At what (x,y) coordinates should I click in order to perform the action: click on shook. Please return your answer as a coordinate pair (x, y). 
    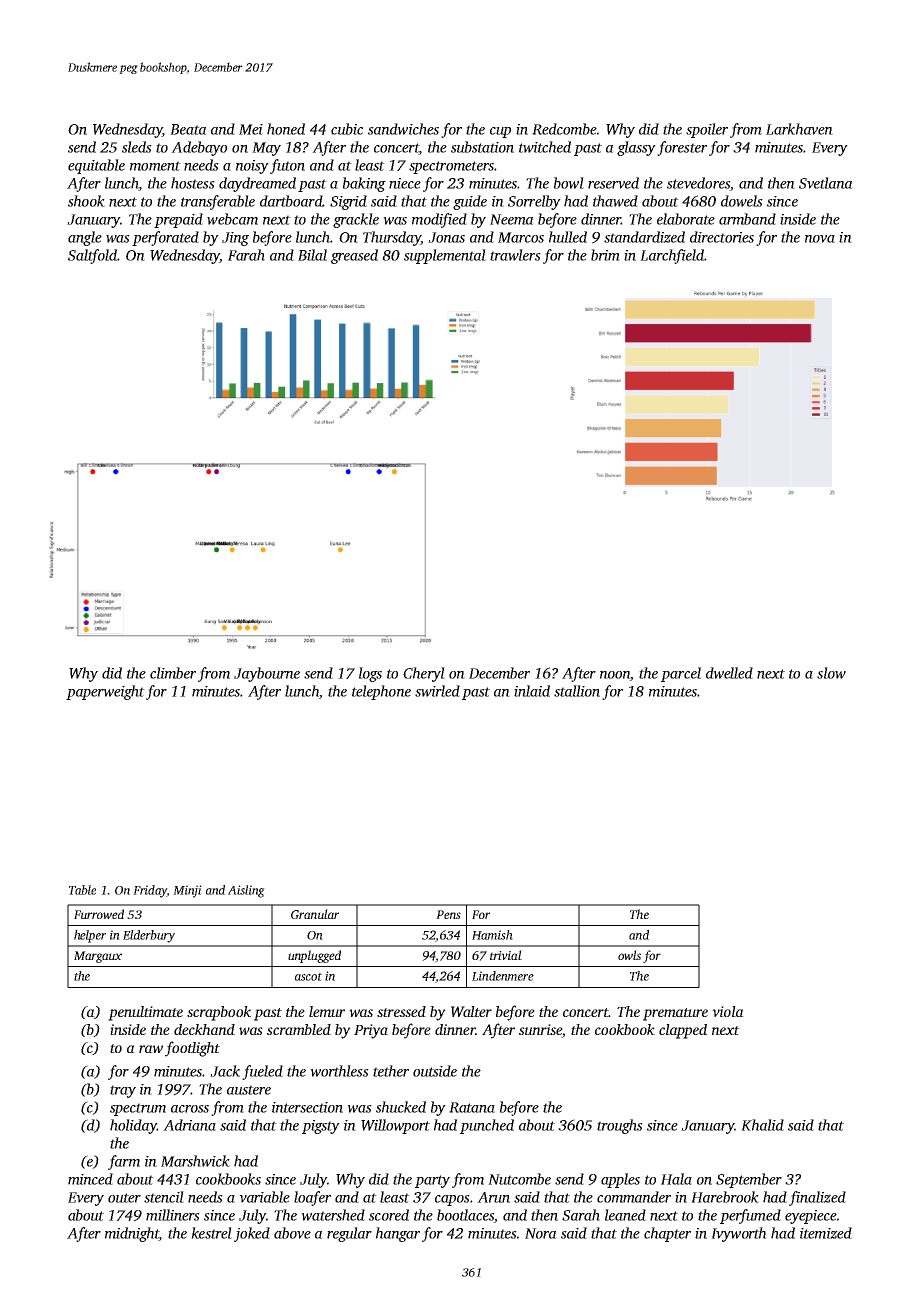
    Looking at the image, I should click on (86, 201).
